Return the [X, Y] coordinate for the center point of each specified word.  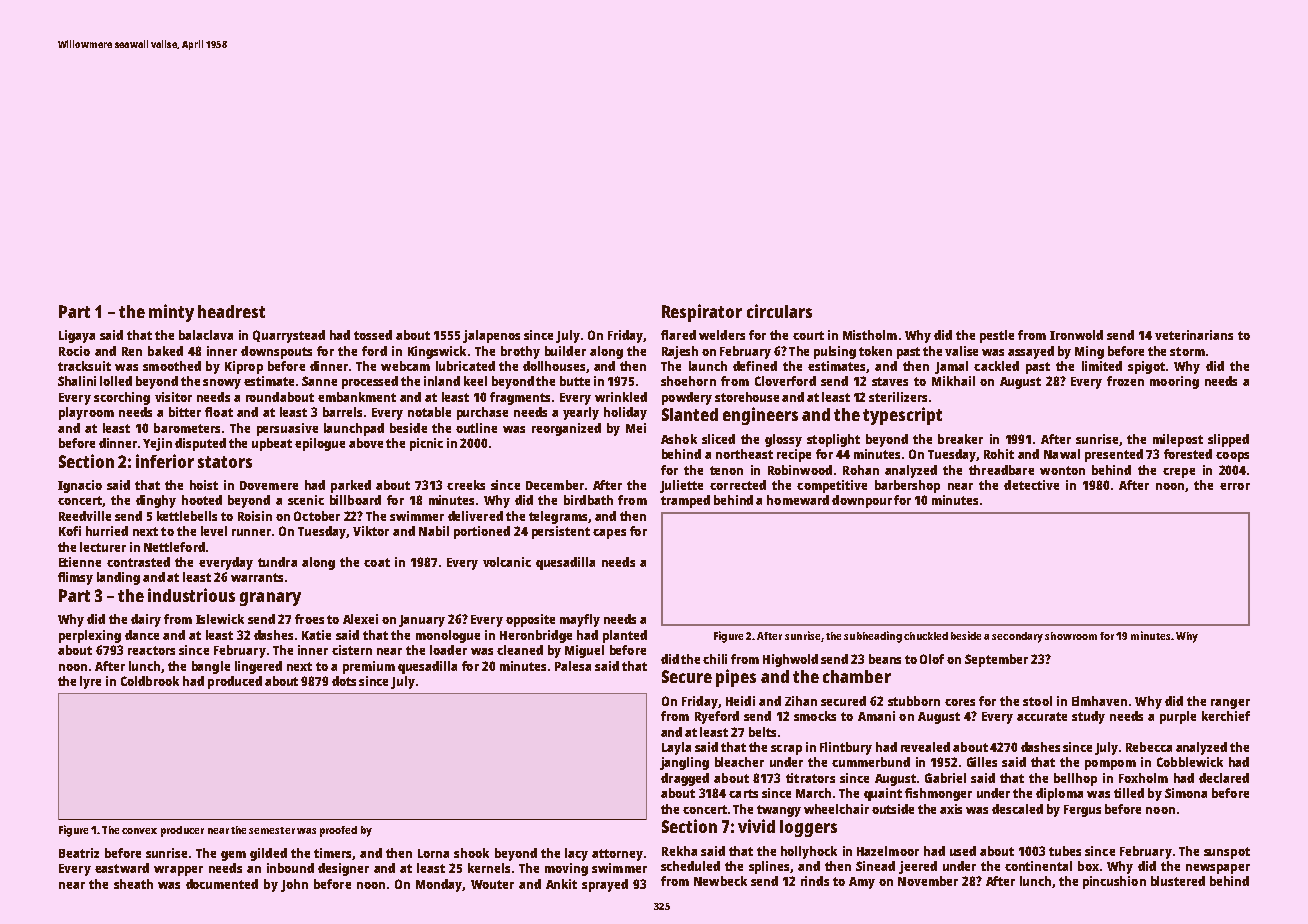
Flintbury [846, 748]
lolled [116, 381]
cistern [352, 650]
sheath [133, 884]
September [996, 660]
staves [890, 381]
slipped [1228, 440]
